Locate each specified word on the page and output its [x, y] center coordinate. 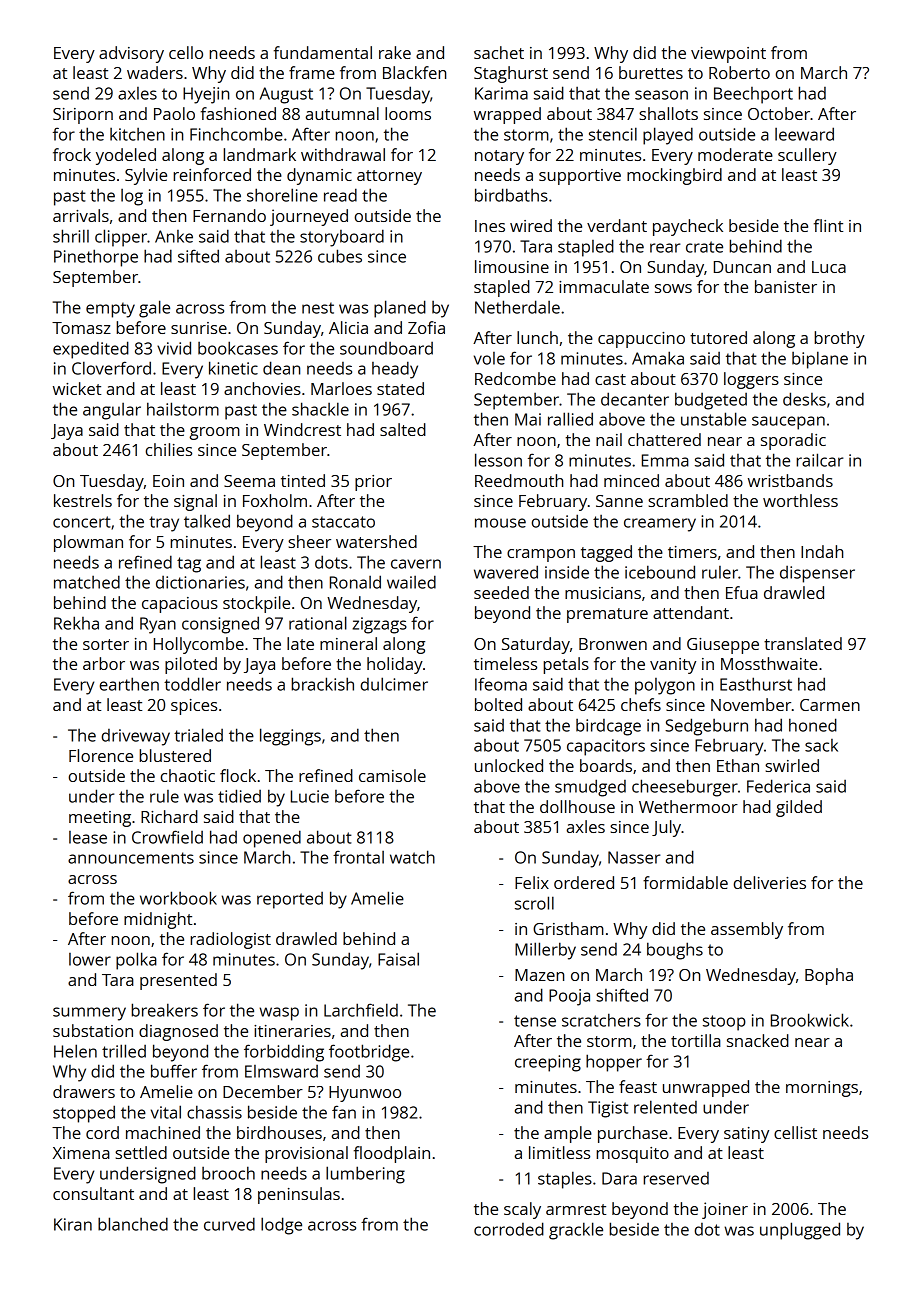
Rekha [76, 623]
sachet [499, 52]
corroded [509, 1229]
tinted [303, 480]
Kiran [73, 1224]
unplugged [800, 1231]
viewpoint [728, 55]
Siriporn [83, 116]
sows [673, 288]
